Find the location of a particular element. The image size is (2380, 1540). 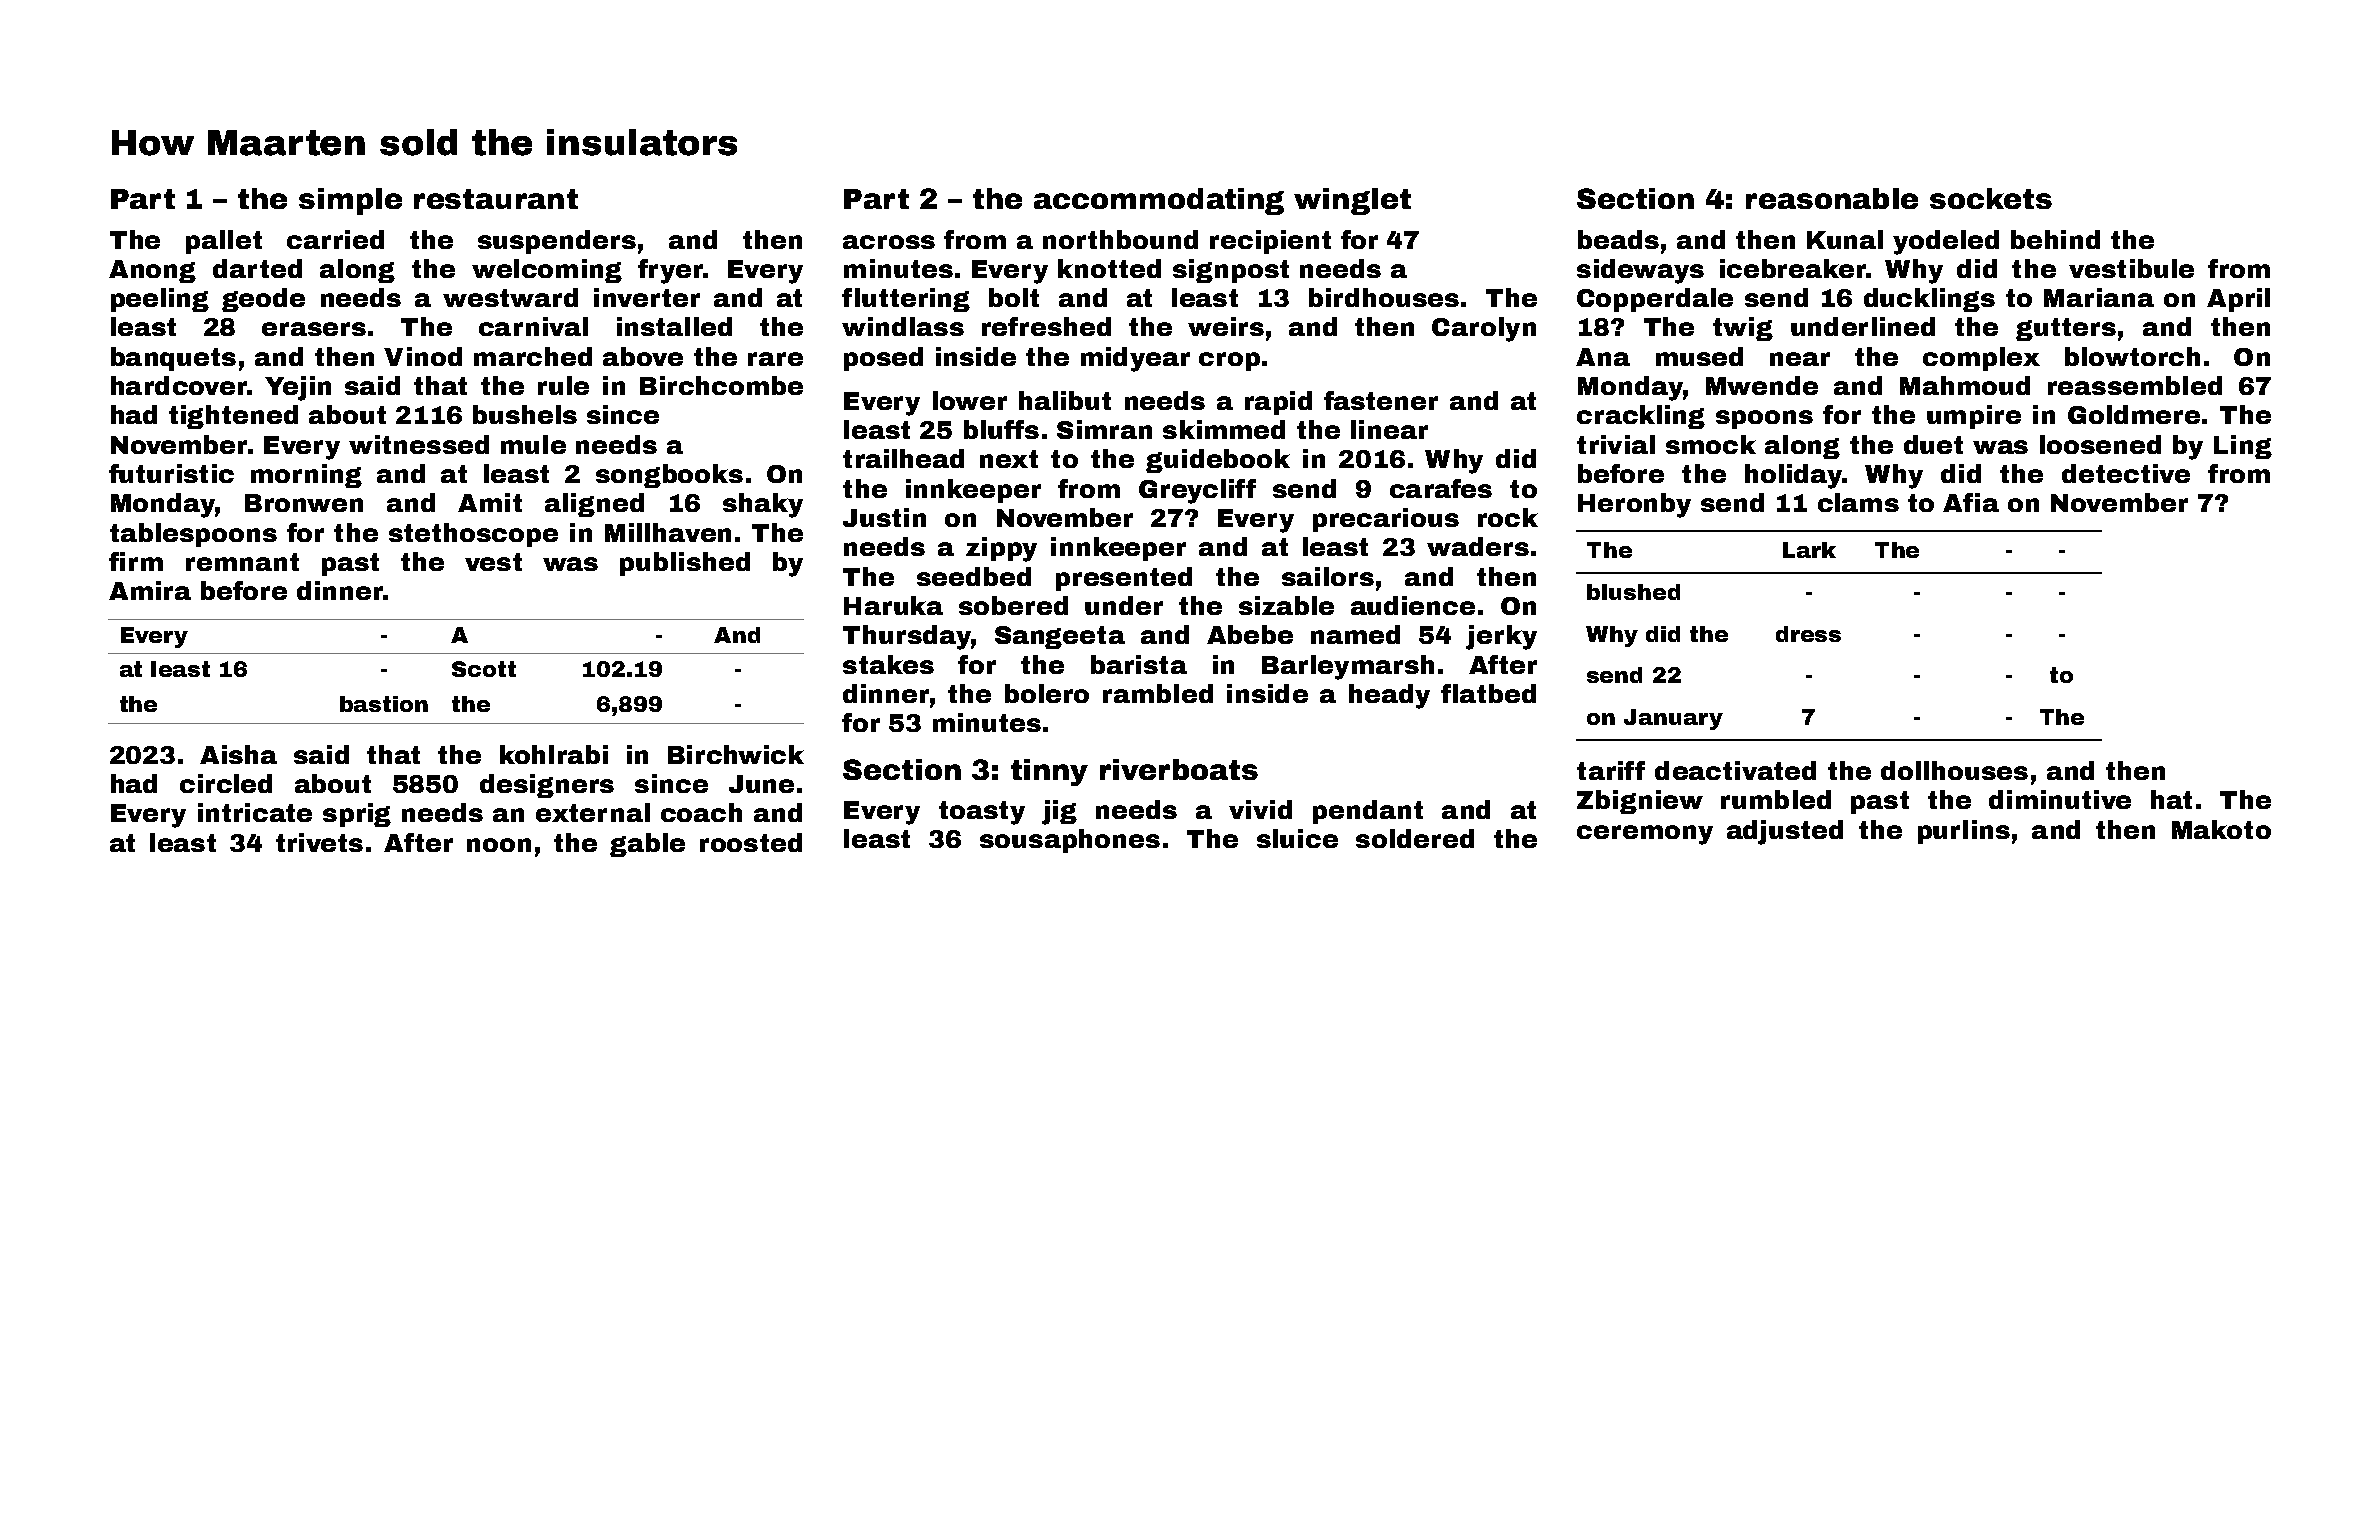

witnessed is located at coordinates (419, 444).
